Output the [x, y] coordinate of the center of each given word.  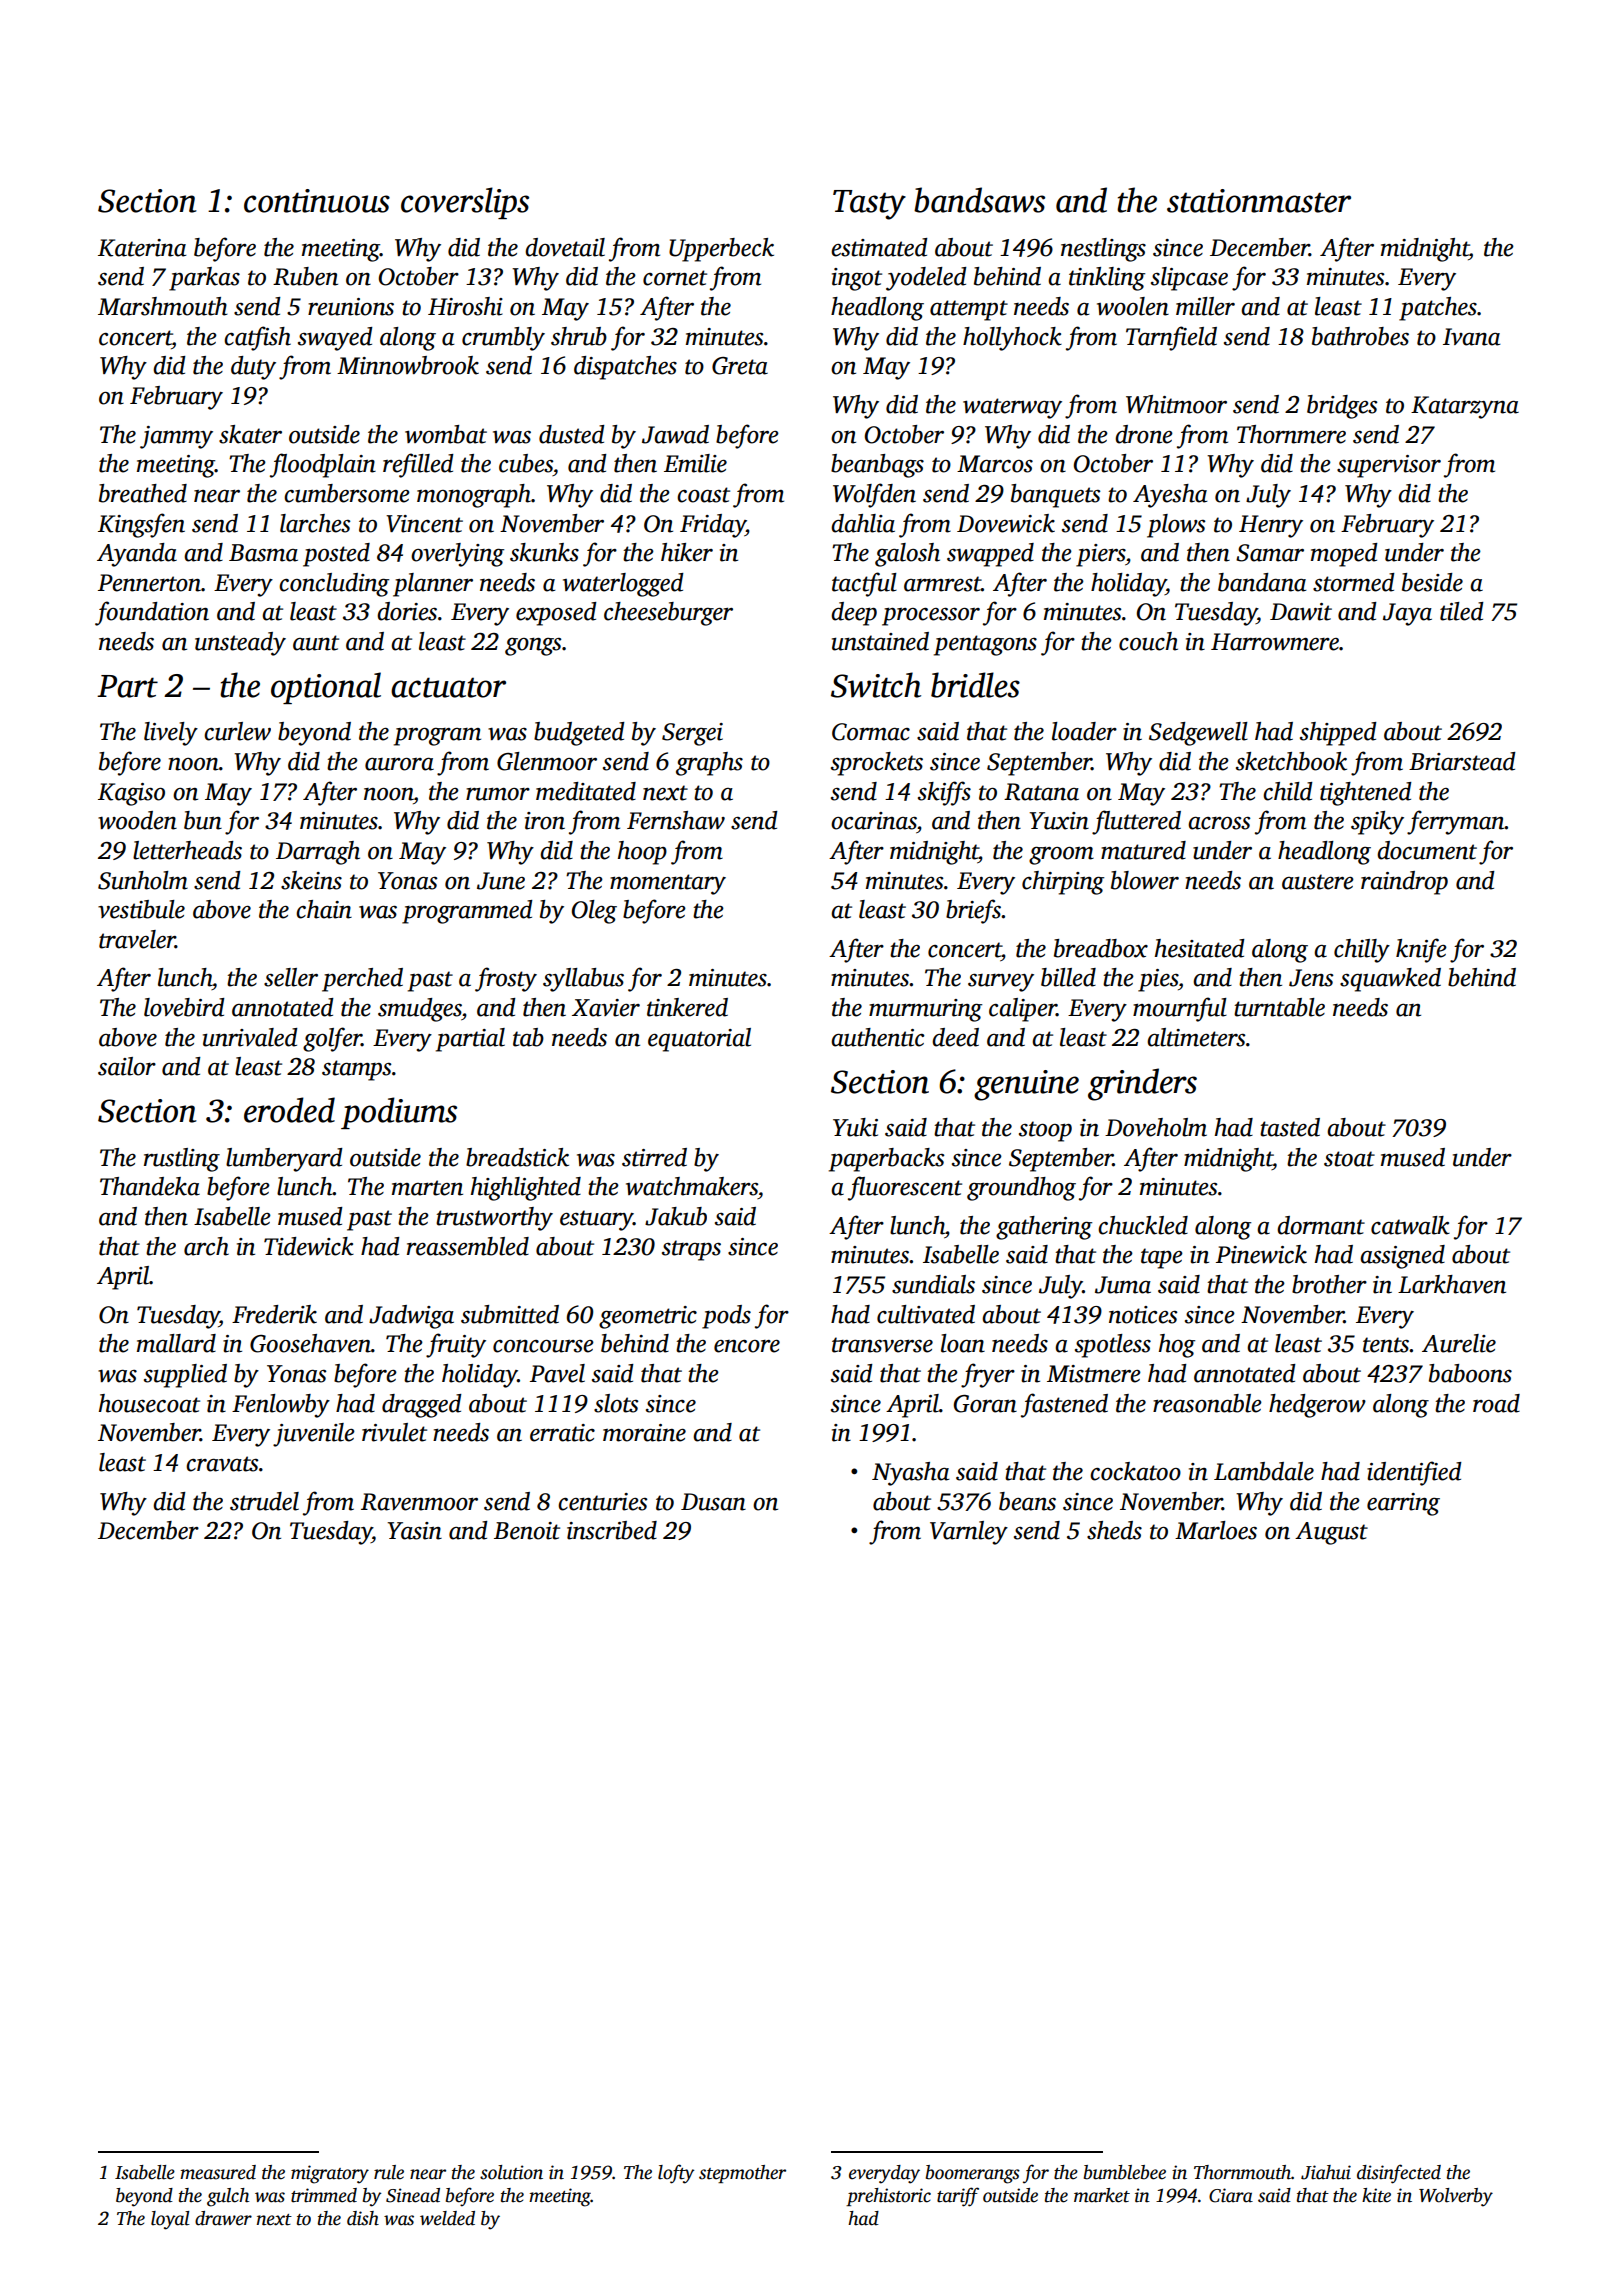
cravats [222, 1464]
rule [389, 2172]
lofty [676, 2174]
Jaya [1407, 614]
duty [253, 368]
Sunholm [143, 880]
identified [1414, 1473]
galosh [907, 555]
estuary [596, 1220]
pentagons [985, 645]
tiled [1462, 611]
